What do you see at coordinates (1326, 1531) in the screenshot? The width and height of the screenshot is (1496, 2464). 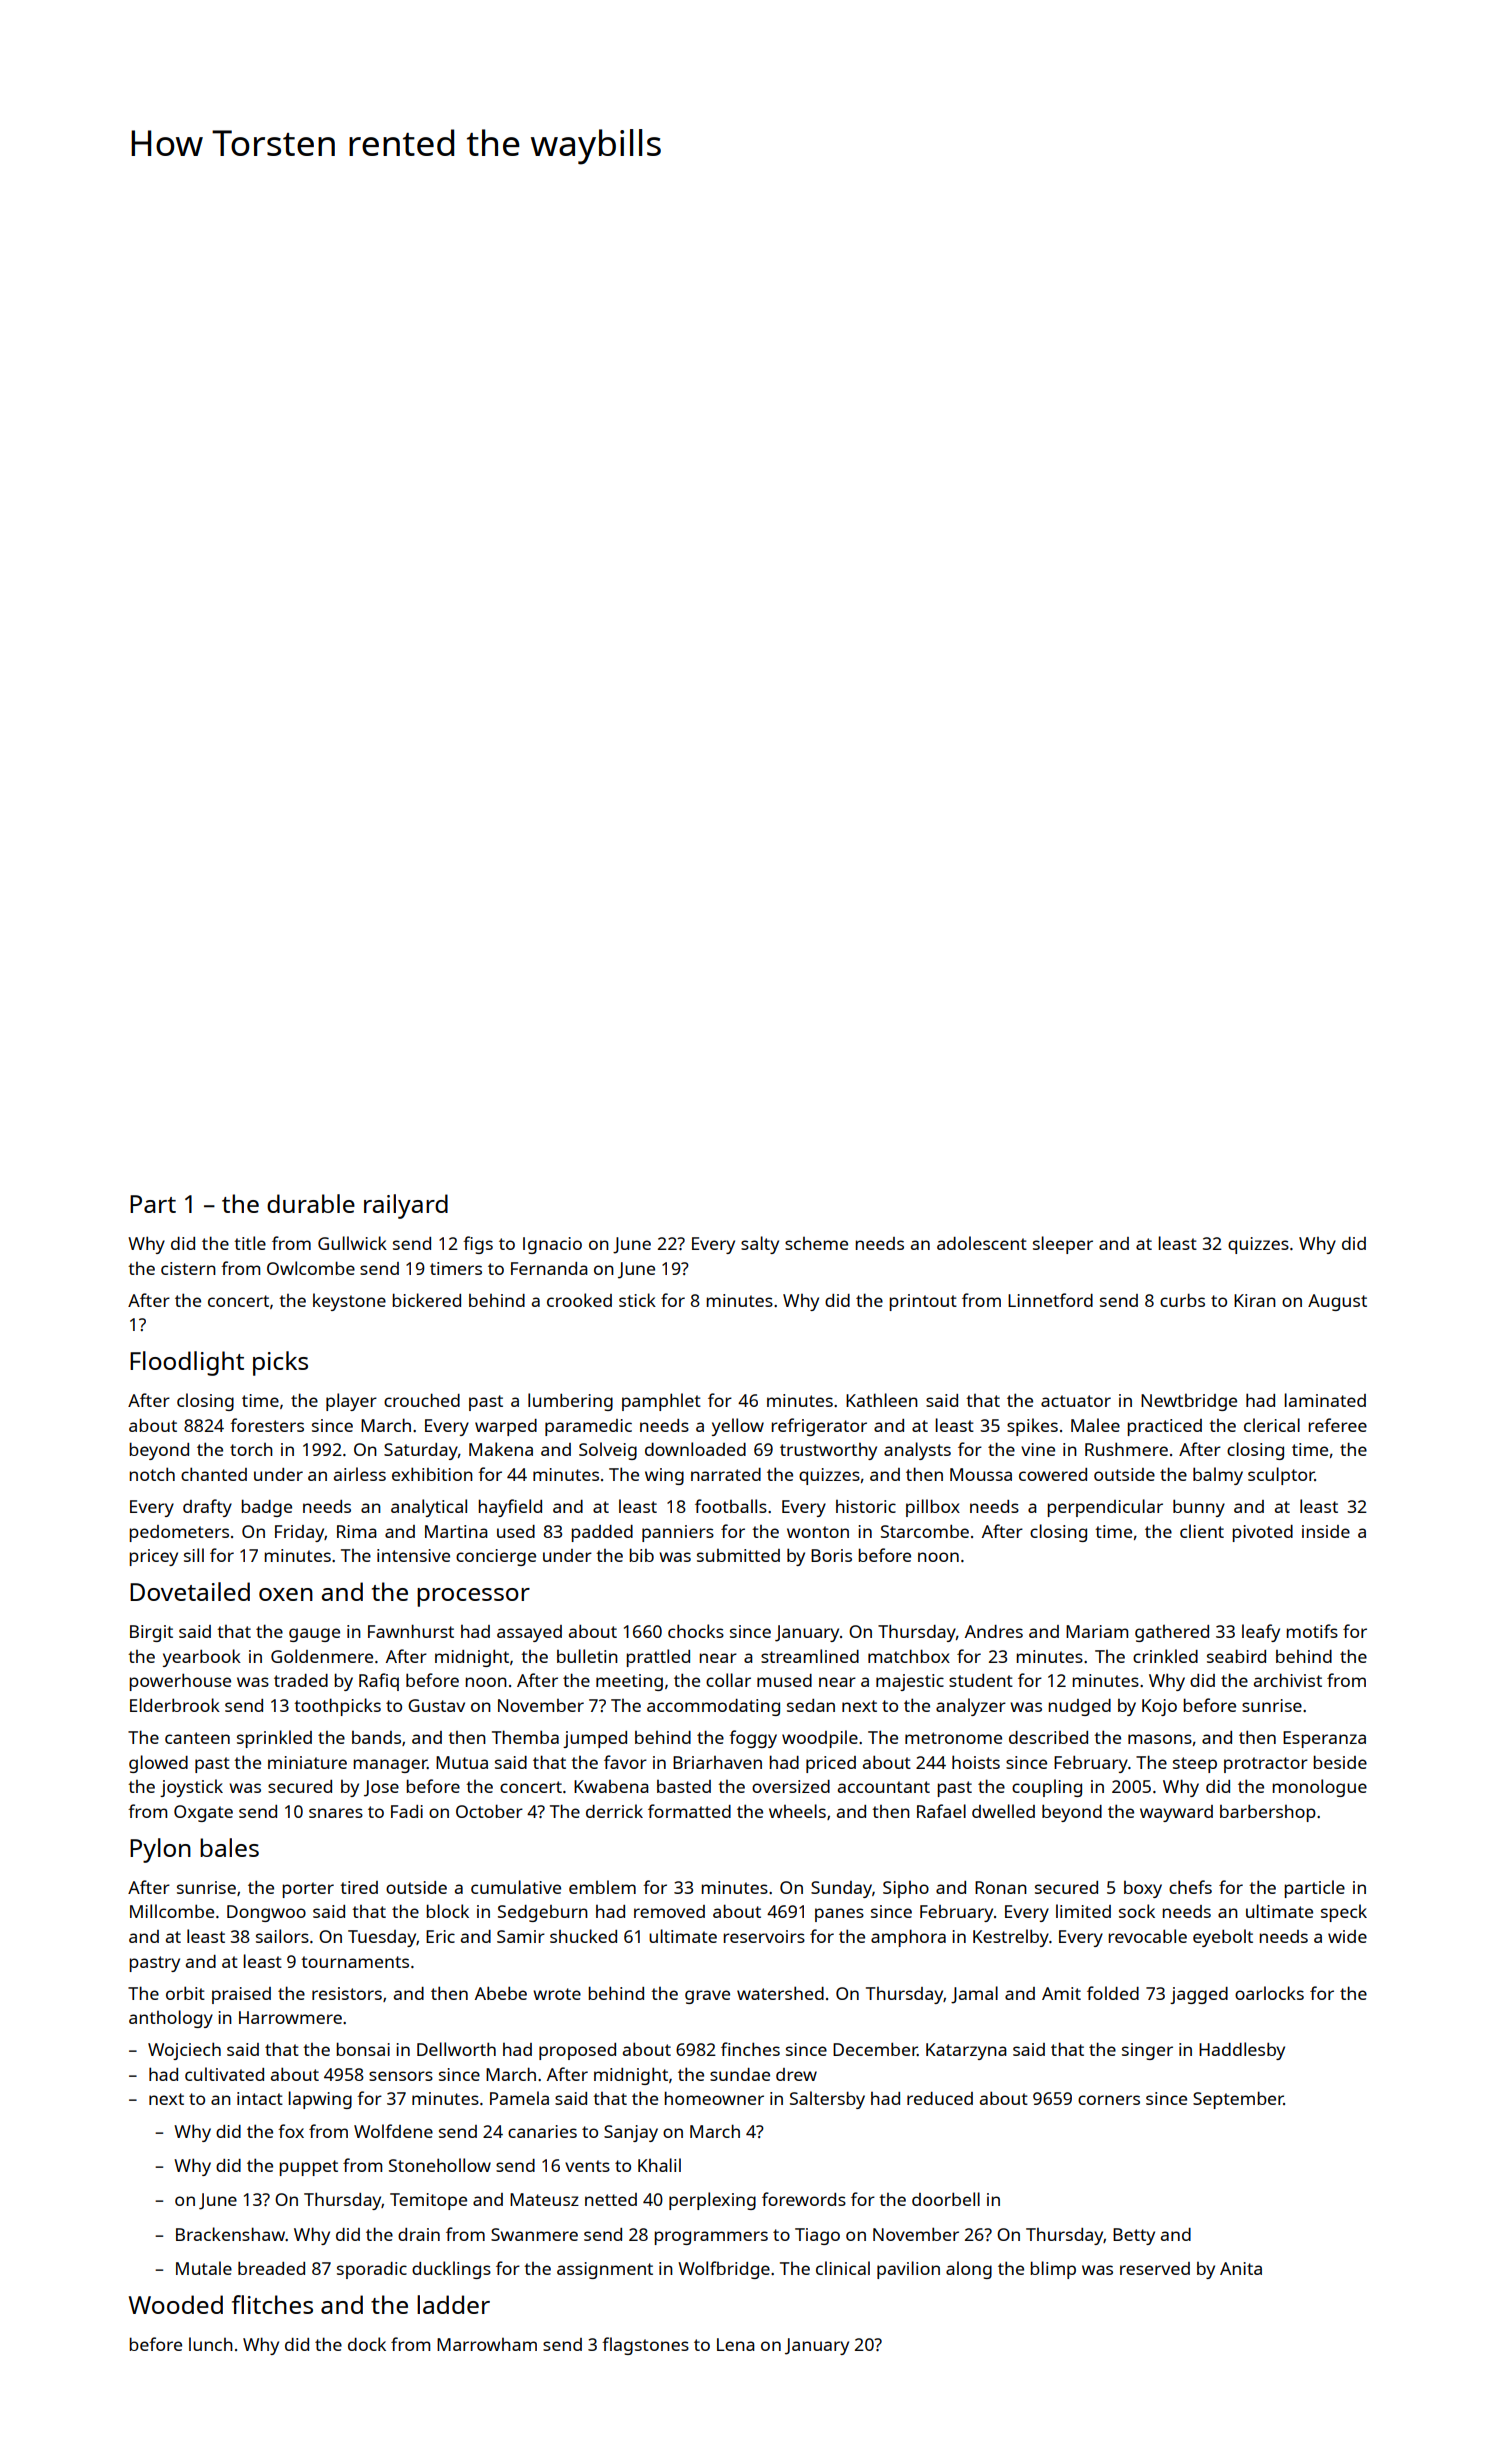 I see `inside` at bounding box center [1326, 1531].
